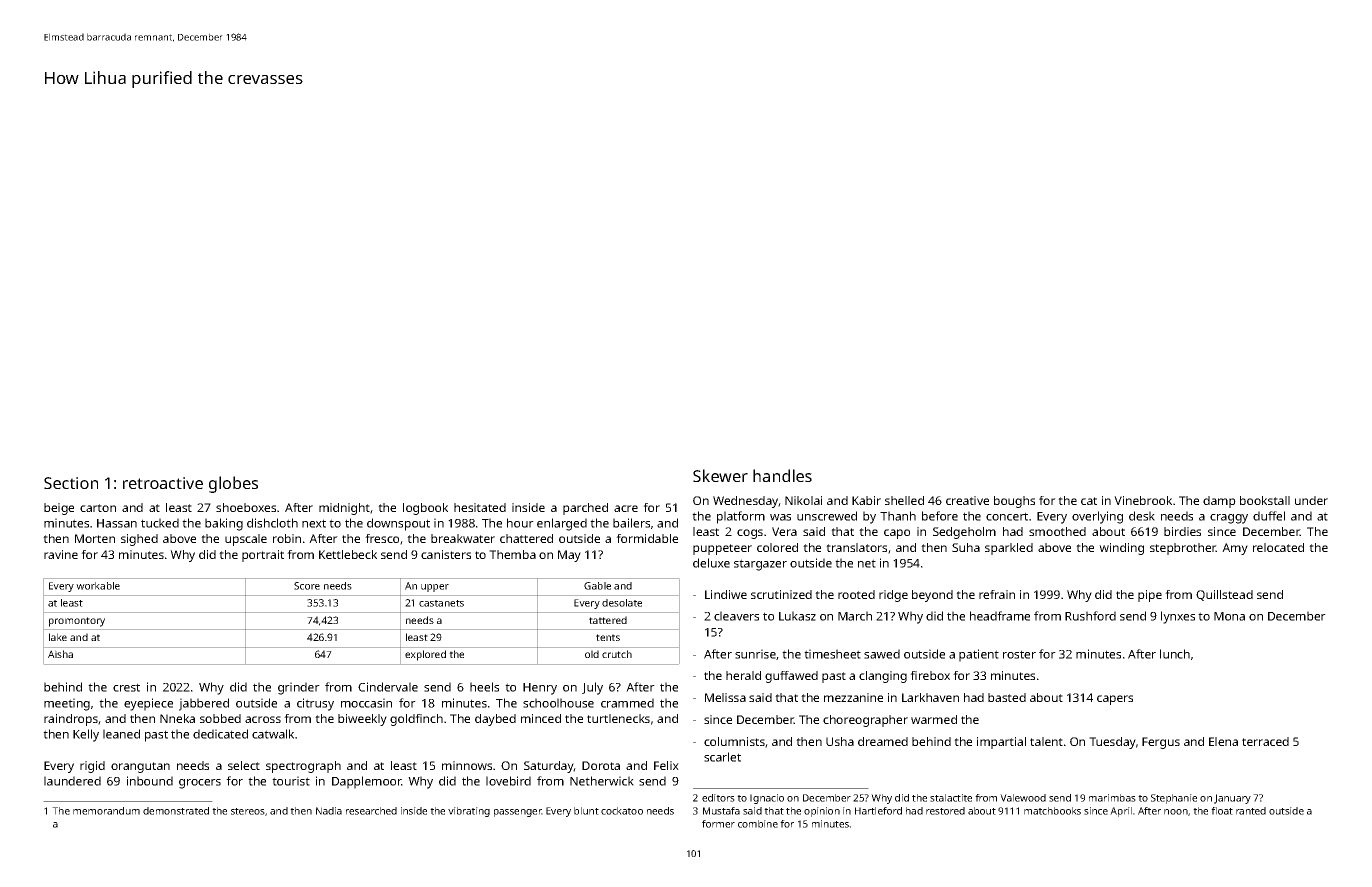 The height and width of the page is (887, 1372). What do you see at coordinates (1112, 743) in the page?
I see `Tuesday` at bounding box center [1112, 743].
